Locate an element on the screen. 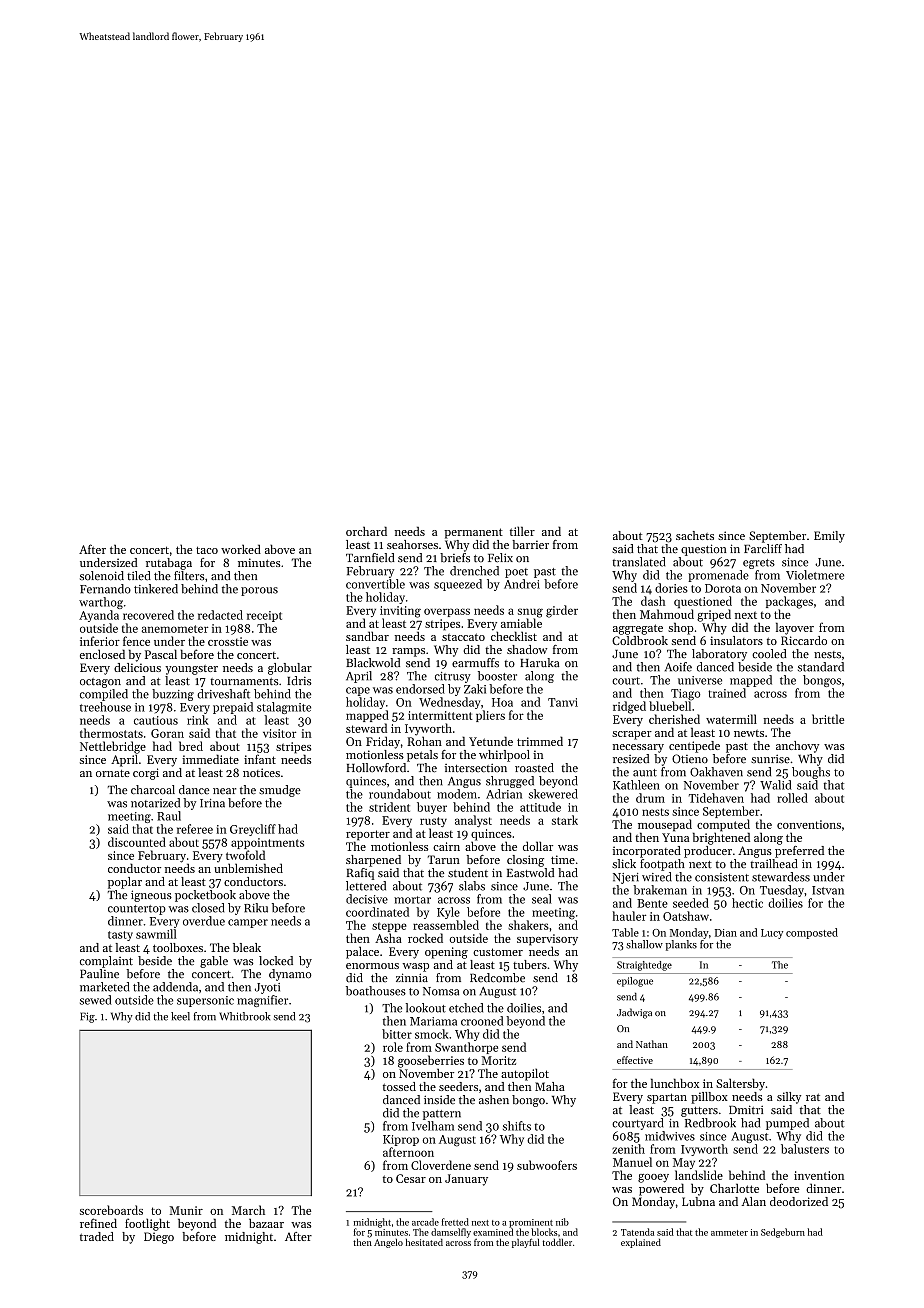 Image resolution: width=924 pixels, height=1308 pixels. keel is located at coordinates (180, 1016).
